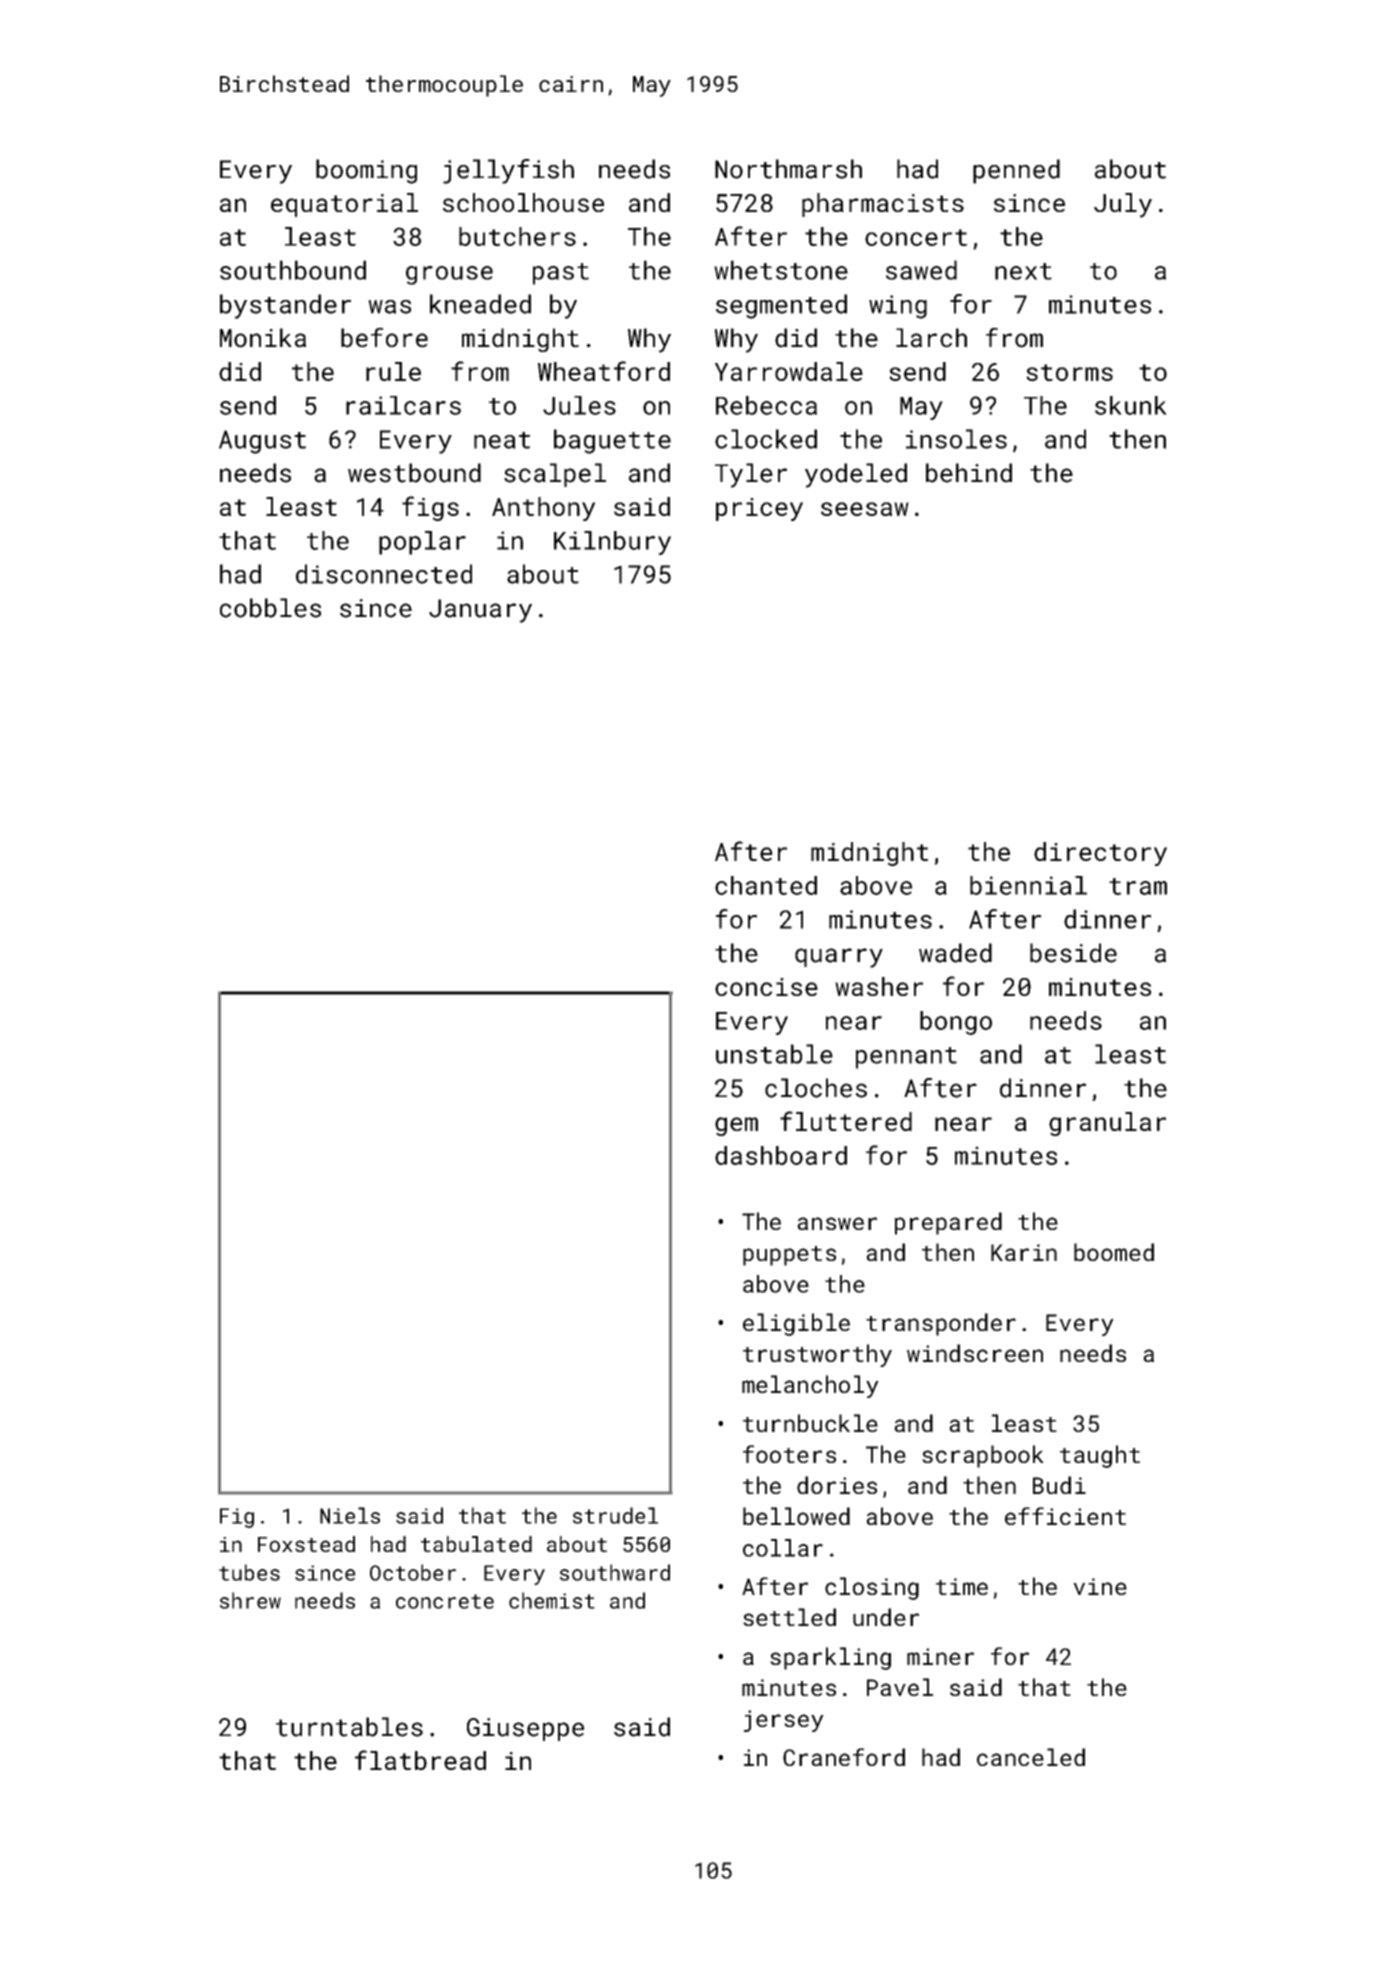 This image has width=1386, height=1969. Describe the element at coordinates (736, 1126) in the image. I see `gem` at that location.
